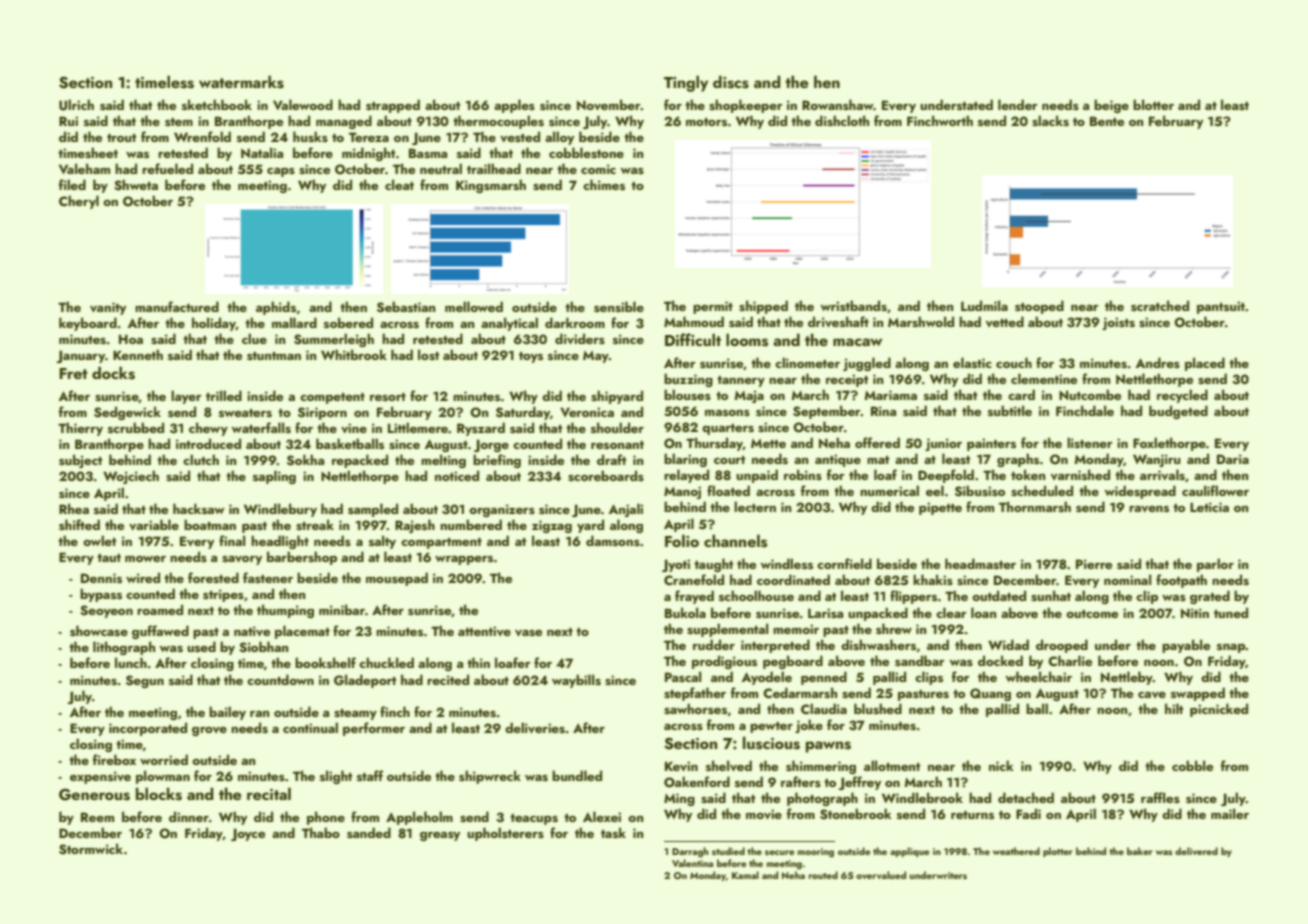  Describe the element at coordinates (1039, 307) in the screenshot. I see `stooped` at that location.
